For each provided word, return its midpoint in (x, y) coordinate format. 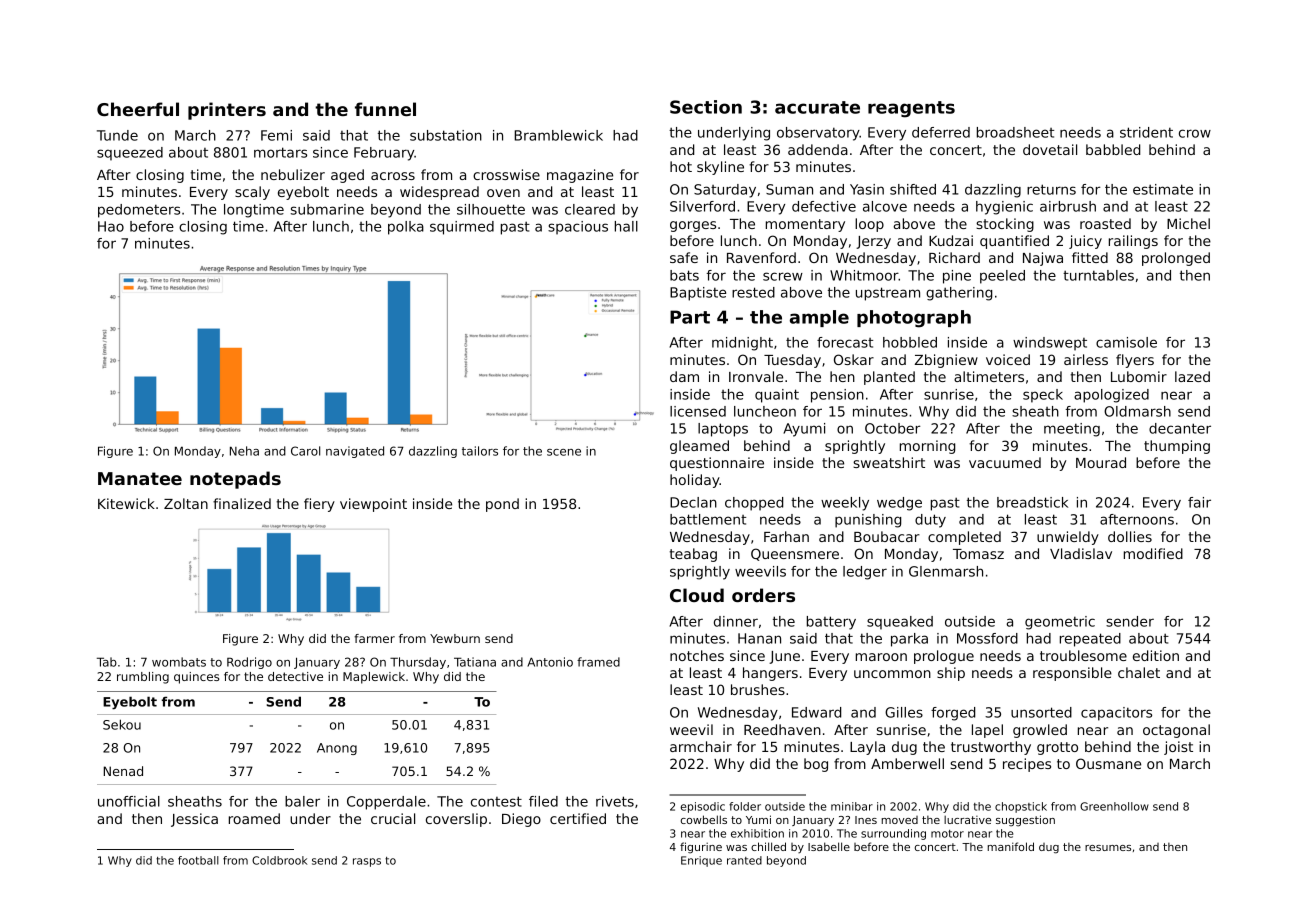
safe (684, 257)
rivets (615, 801)
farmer (374, 638)
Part (690, 317)
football (198, 860)
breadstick (1032, 502)
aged (347, 176)
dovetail (1050, 149)
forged (953, 714)
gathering (959, 294)
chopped (754, 504)
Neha (244, 451)
